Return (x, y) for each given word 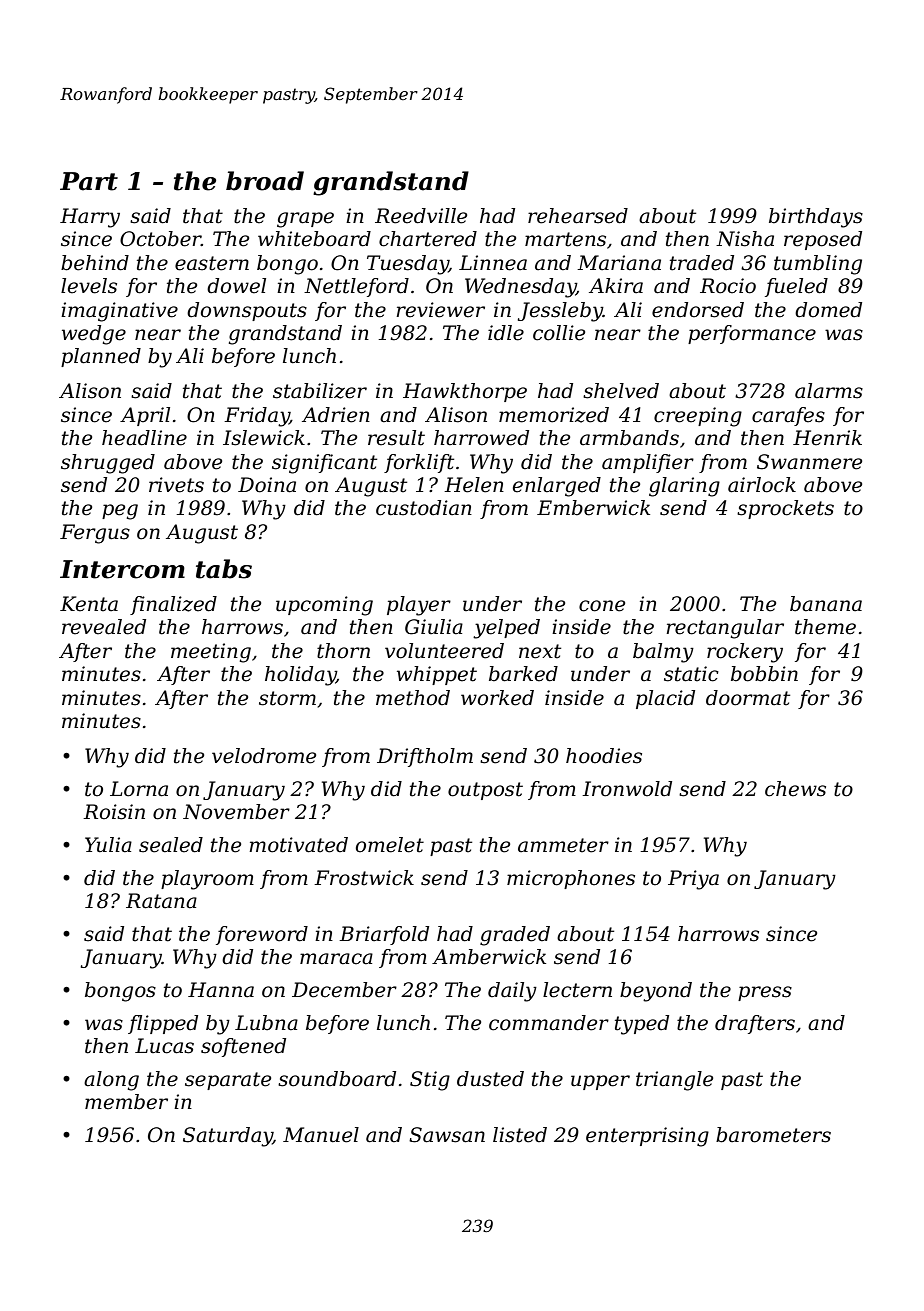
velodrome (264, 756)
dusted (490, 1079)
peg (120, 512)
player (419, 606)
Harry (90, 218)
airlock (762, 485)
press (765, 993)
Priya (693, 880)
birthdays (816, 218)
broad (265, 181)
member (126, 1102)
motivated (298, 845)
